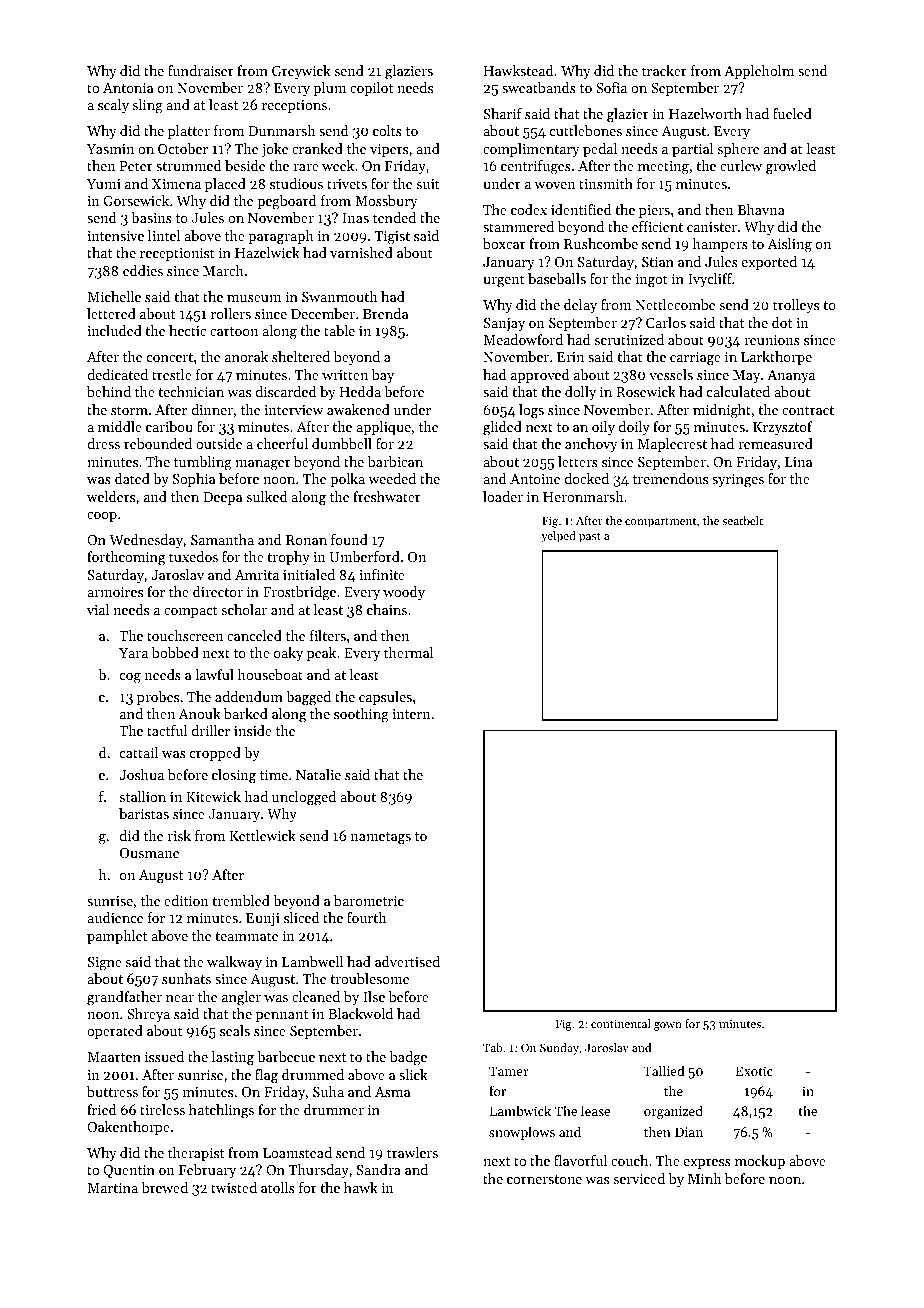 The width and height of the screenshot is (924, 1308). What do you see at coordinates (232, 1058) in the screenshot?
I see `lasting` at bounding box center [232, 1058].
